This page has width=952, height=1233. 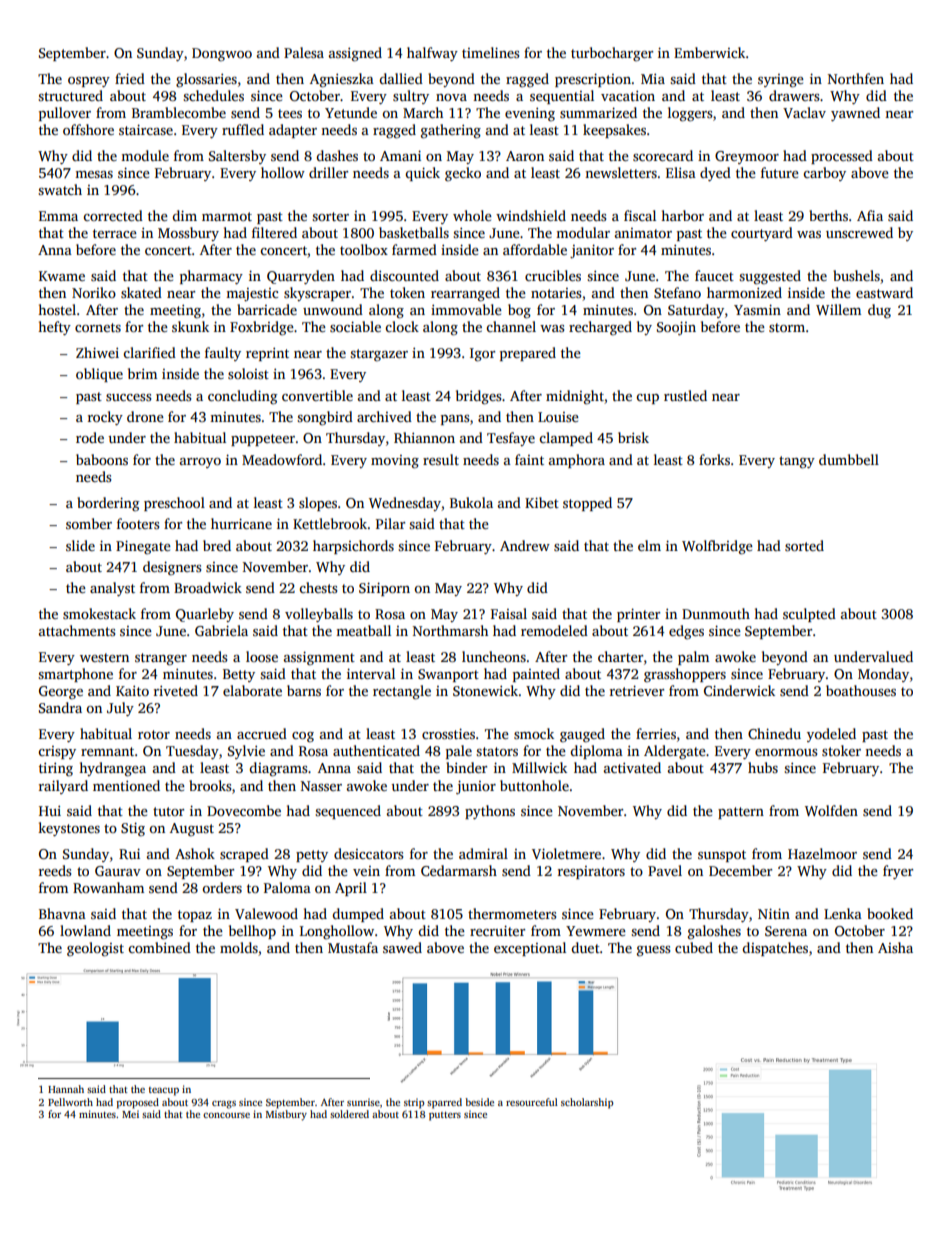 I want to click on Hazelmoor, so click(x=822, y=853).
